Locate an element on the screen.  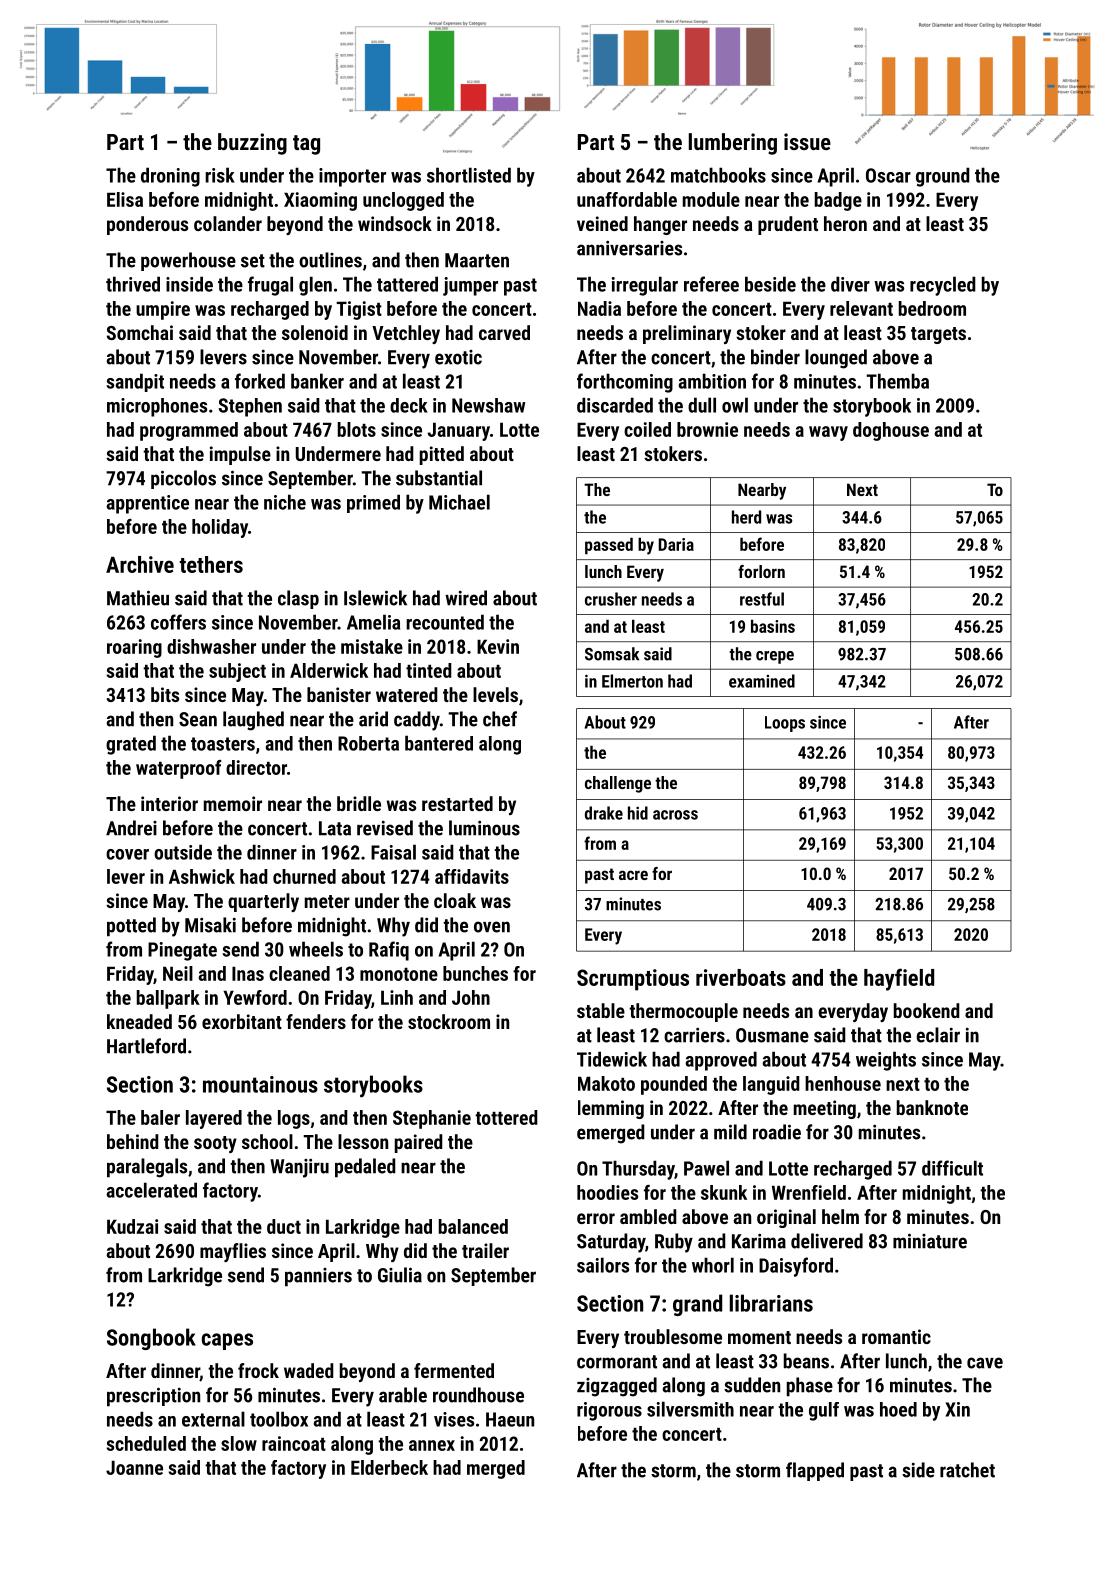
ponderous is located at coordinates (147, 225).
